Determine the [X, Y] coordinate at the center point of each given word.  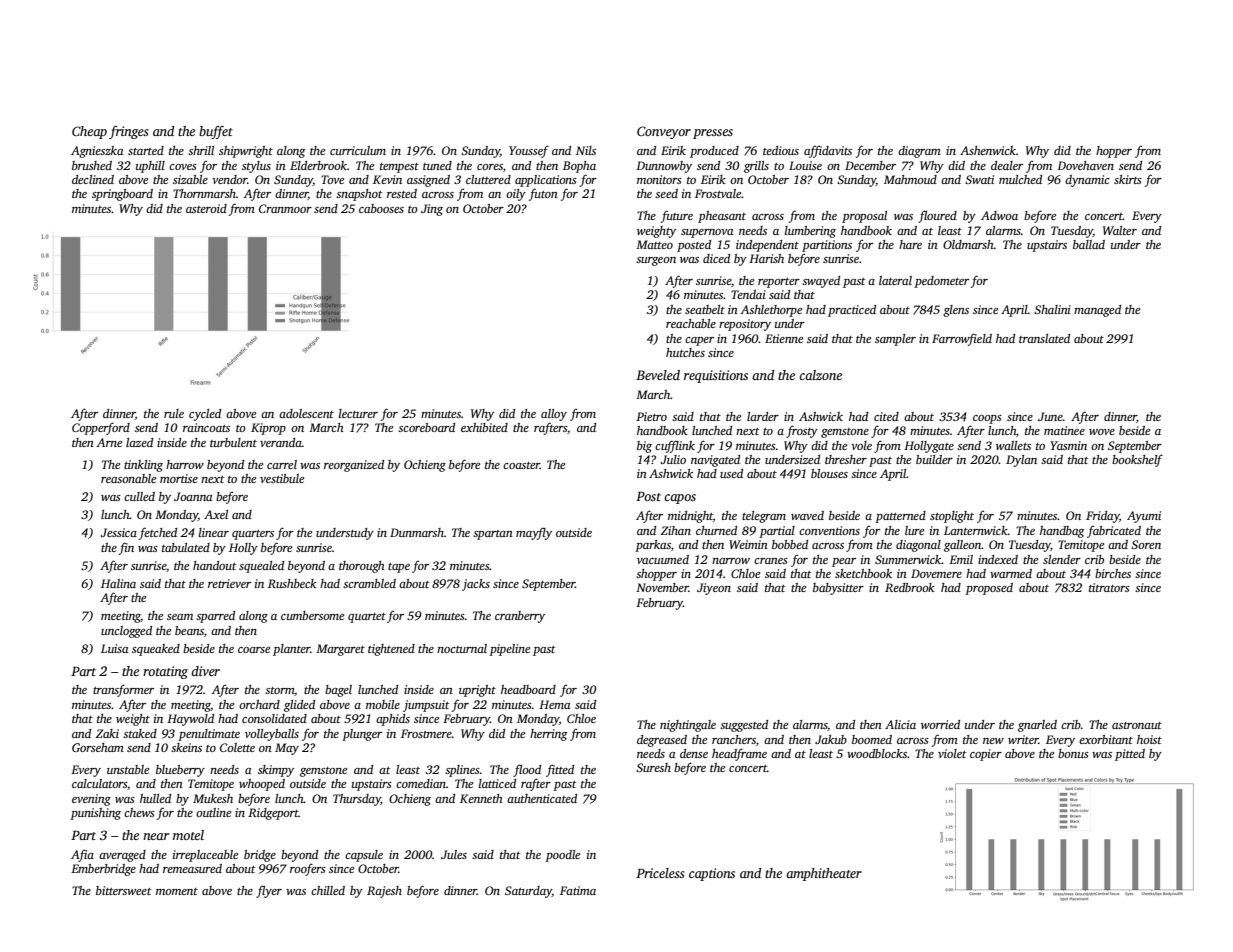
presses [713, 134]
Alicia [900, 724]
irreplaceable [205, 856]
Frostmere [426, 733]
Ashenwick [988, 150]
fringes [129, 132]
